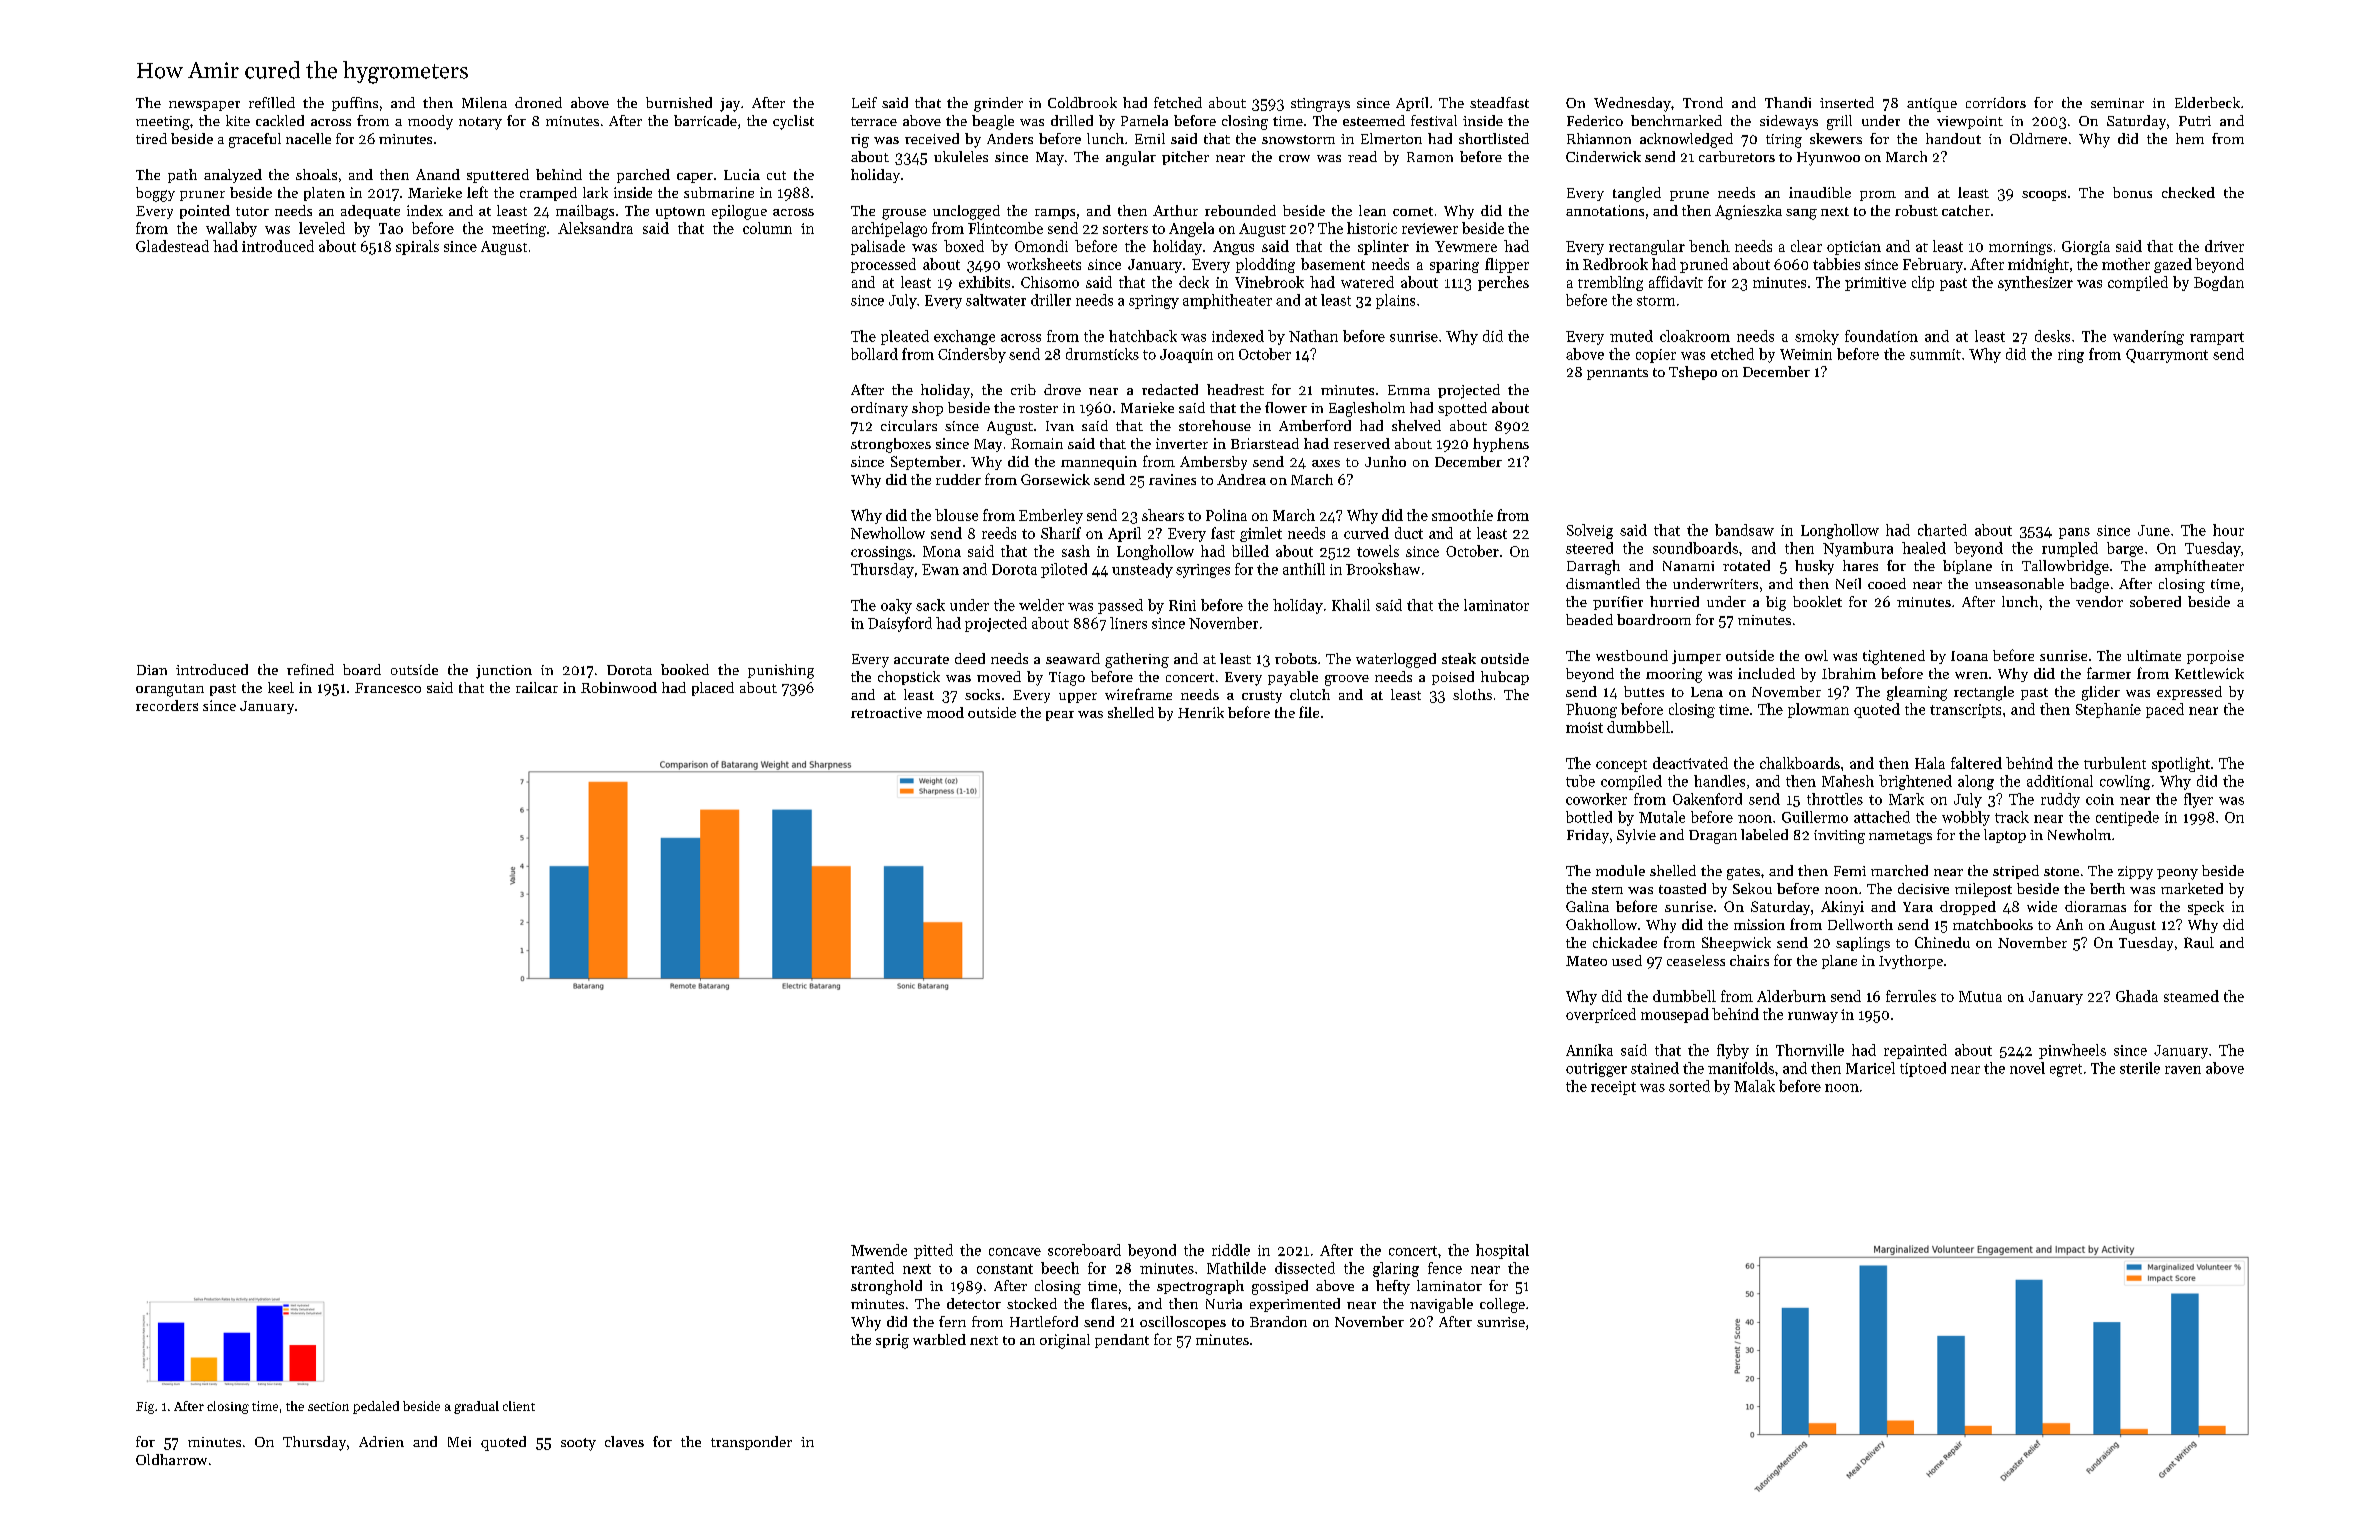  Describe the element at coordinates (2127, 818) in the screenshot. I see `centipede` at that location.
